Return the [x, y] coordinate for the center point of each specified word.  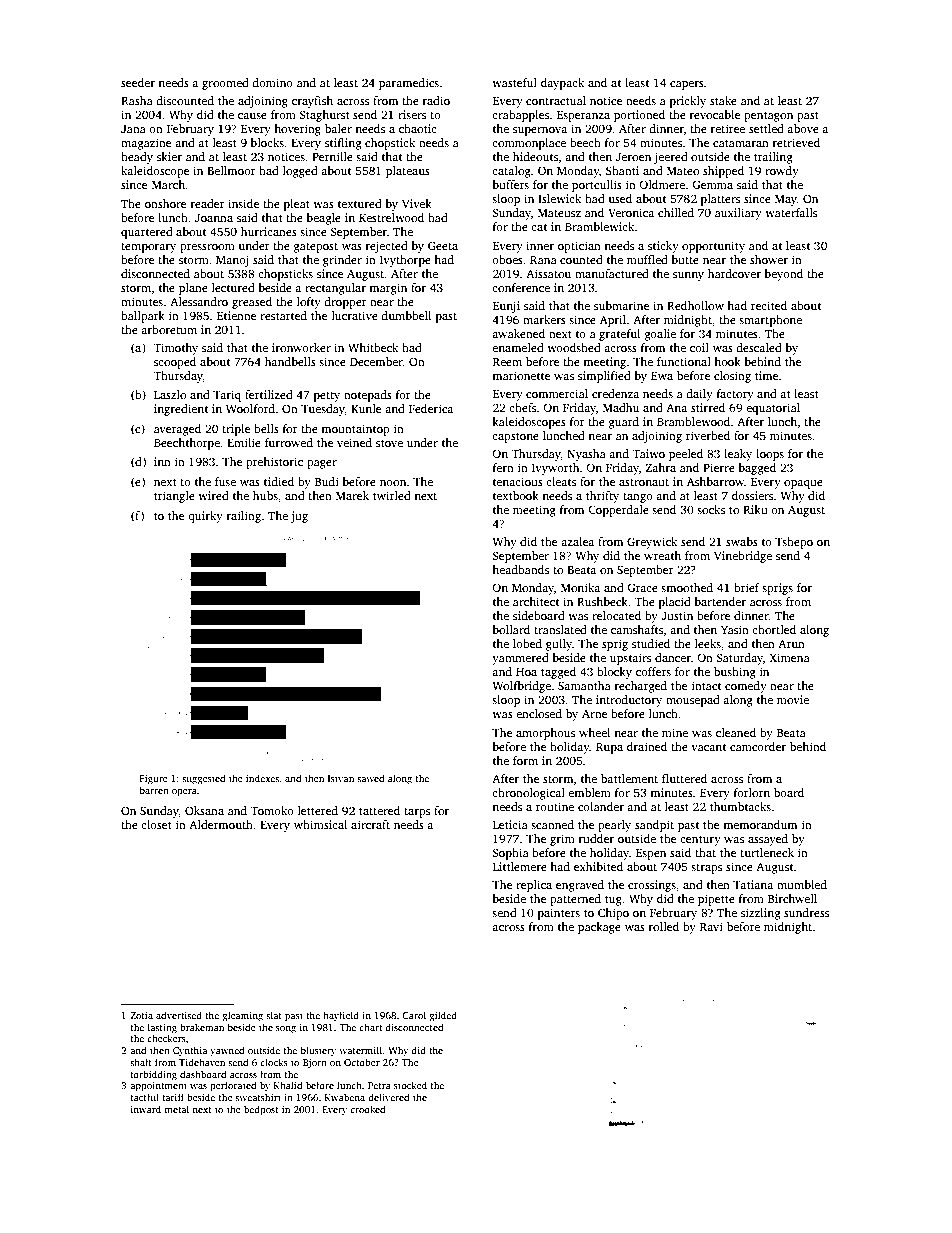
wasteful [514, 82]
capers [687, 85]
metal [176, 1109]
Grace [642, 587]
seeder [138, 82]
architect [536, 601]
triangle [174, 497]
